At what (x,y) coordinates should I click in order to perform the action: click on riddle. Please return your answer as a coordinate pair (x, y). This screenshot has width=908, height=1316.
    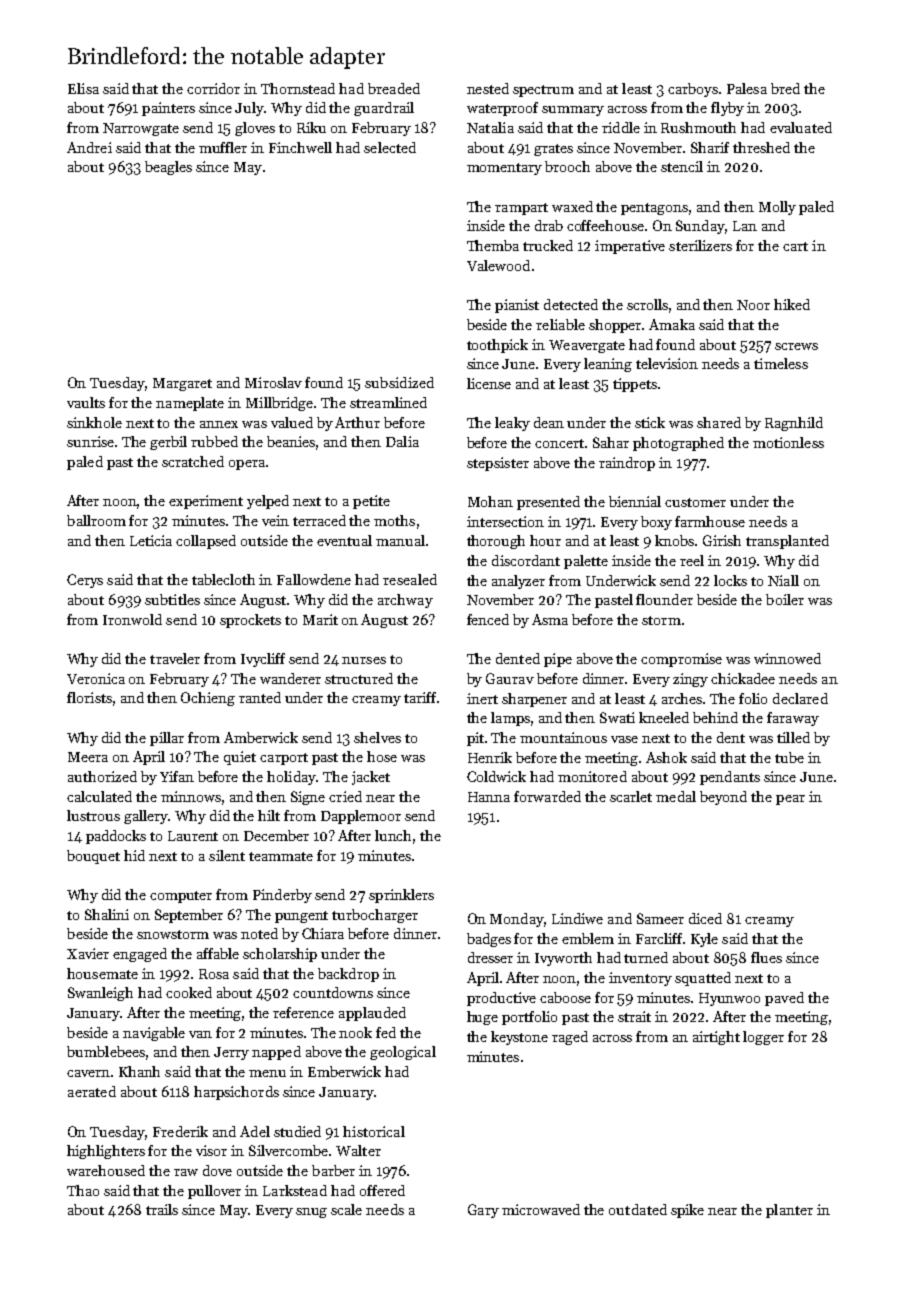
    Looking at the image, I should click on (621, 127).
